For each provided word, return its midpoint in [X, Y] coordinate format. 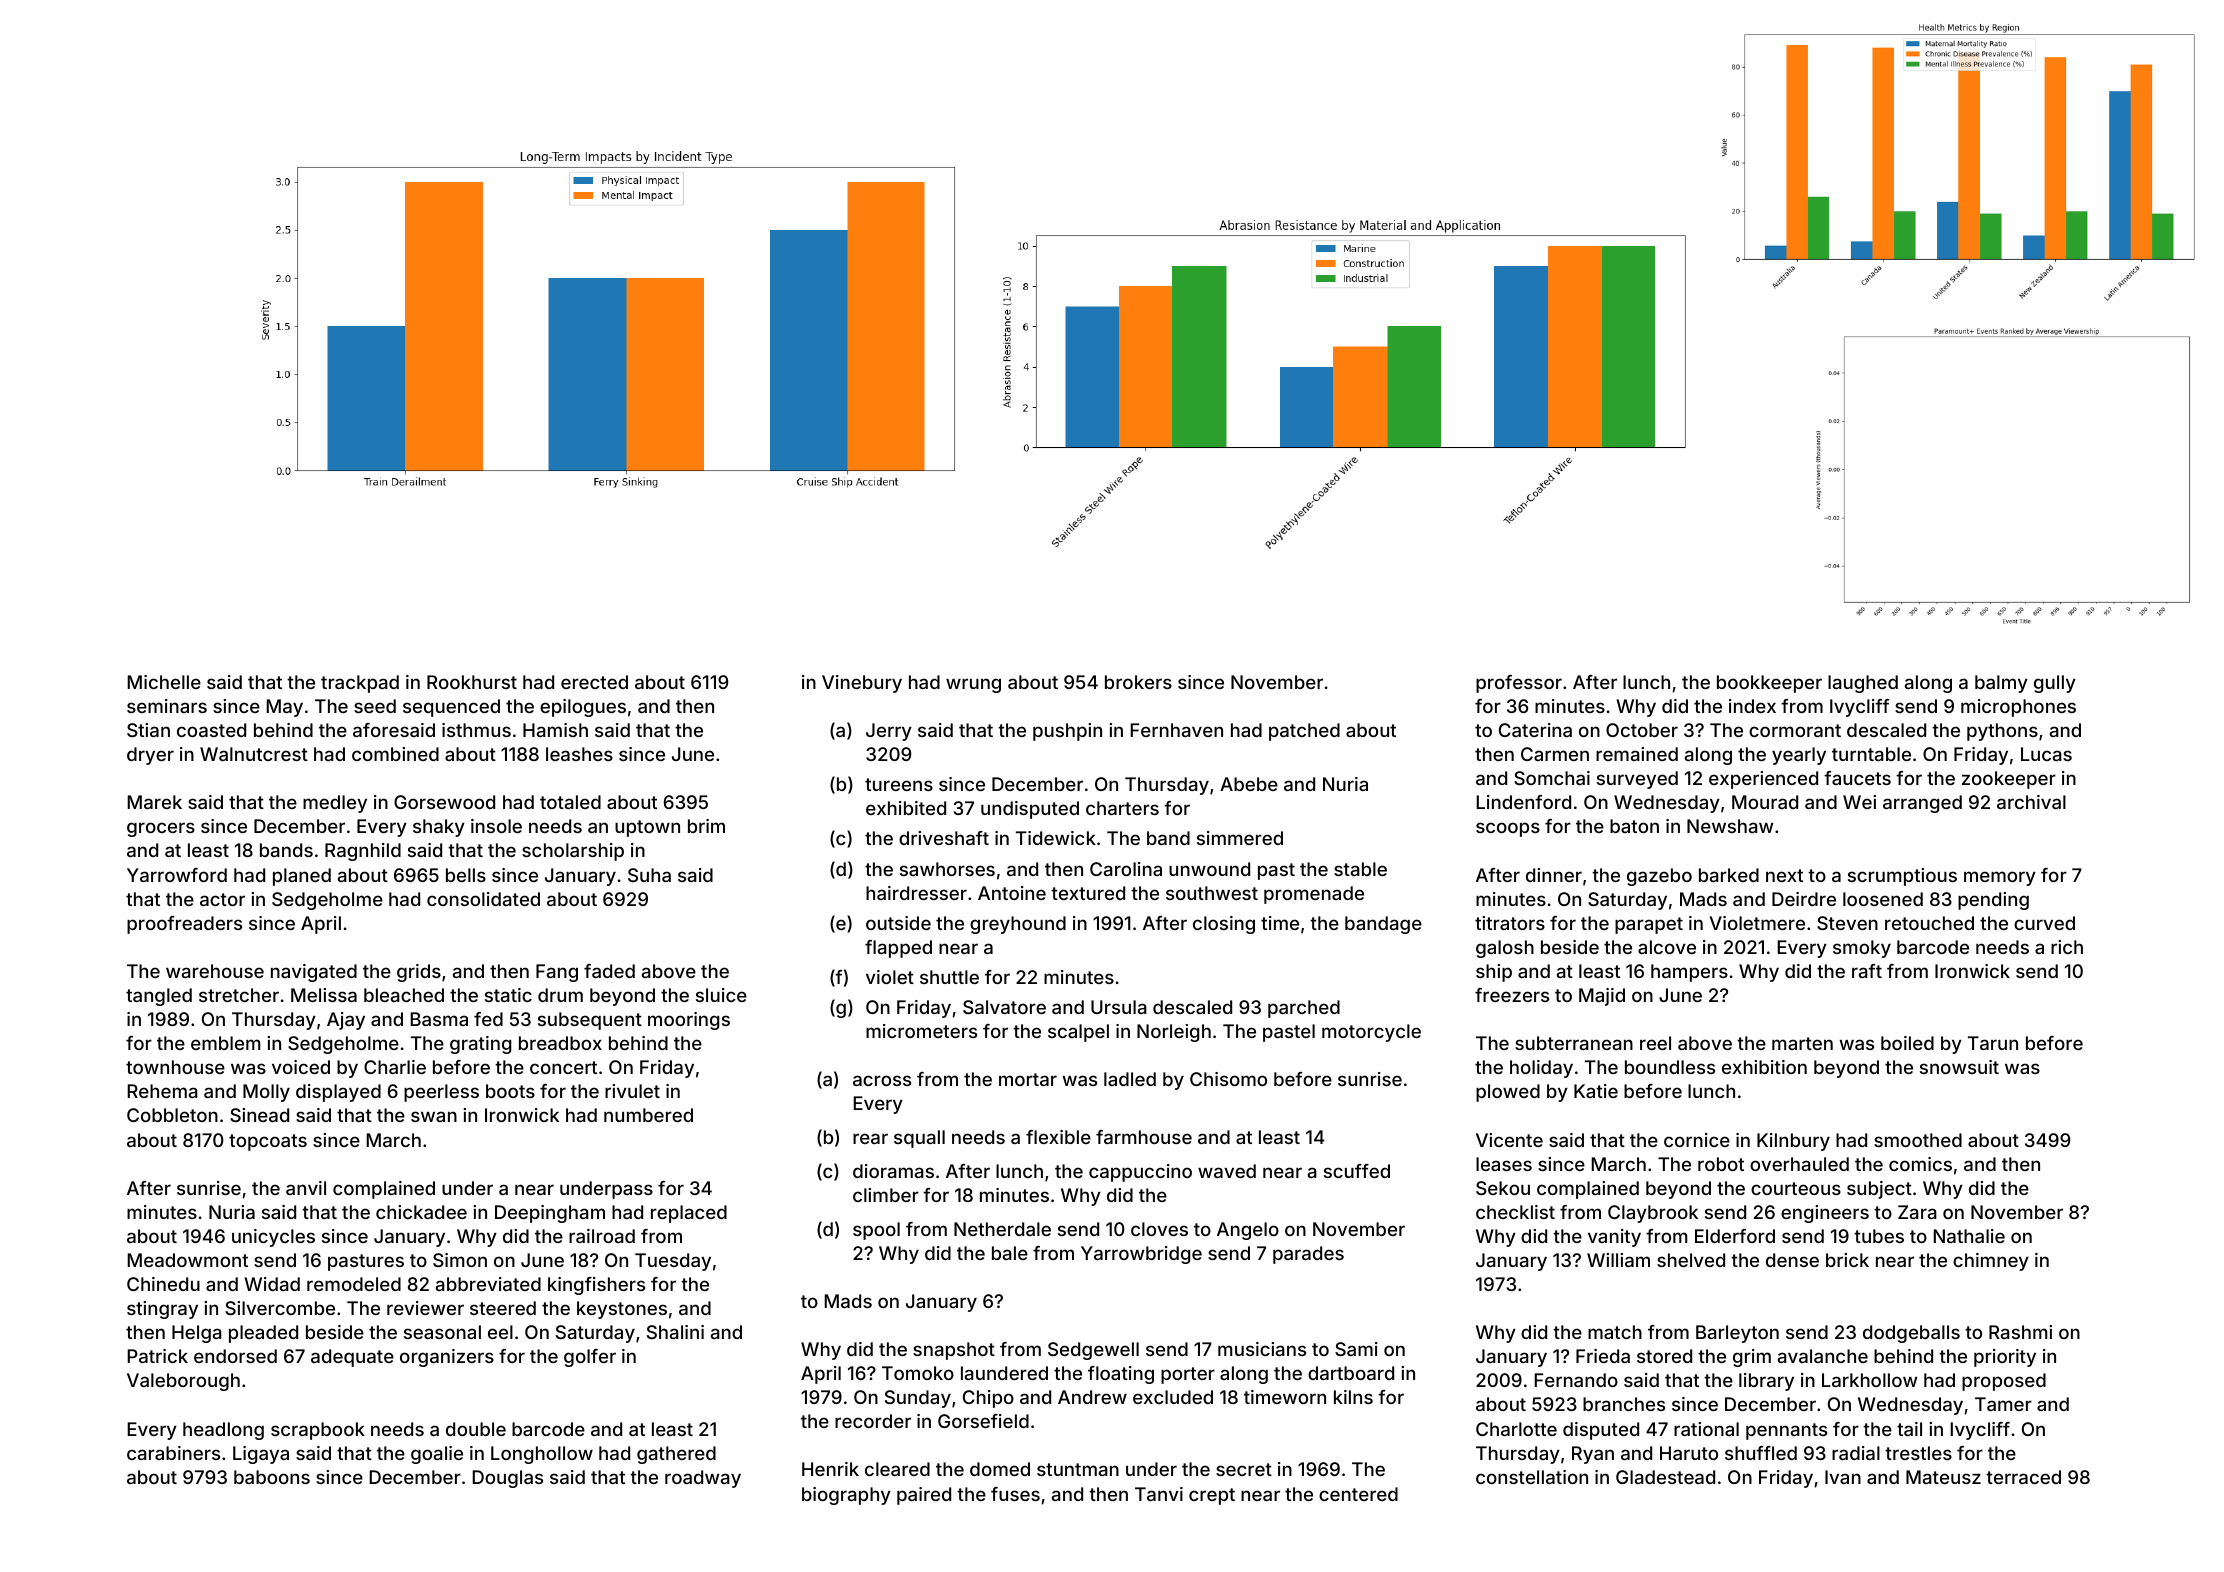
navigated [314, 973]
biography [846, 1496]
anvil [306, 1188]
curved [2044, 923]
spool [876, 1231]
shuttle [949, 977]
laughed [1863, 684]
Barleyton [1737, 1334]
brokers [1138, 682]
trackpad [360, 684]
